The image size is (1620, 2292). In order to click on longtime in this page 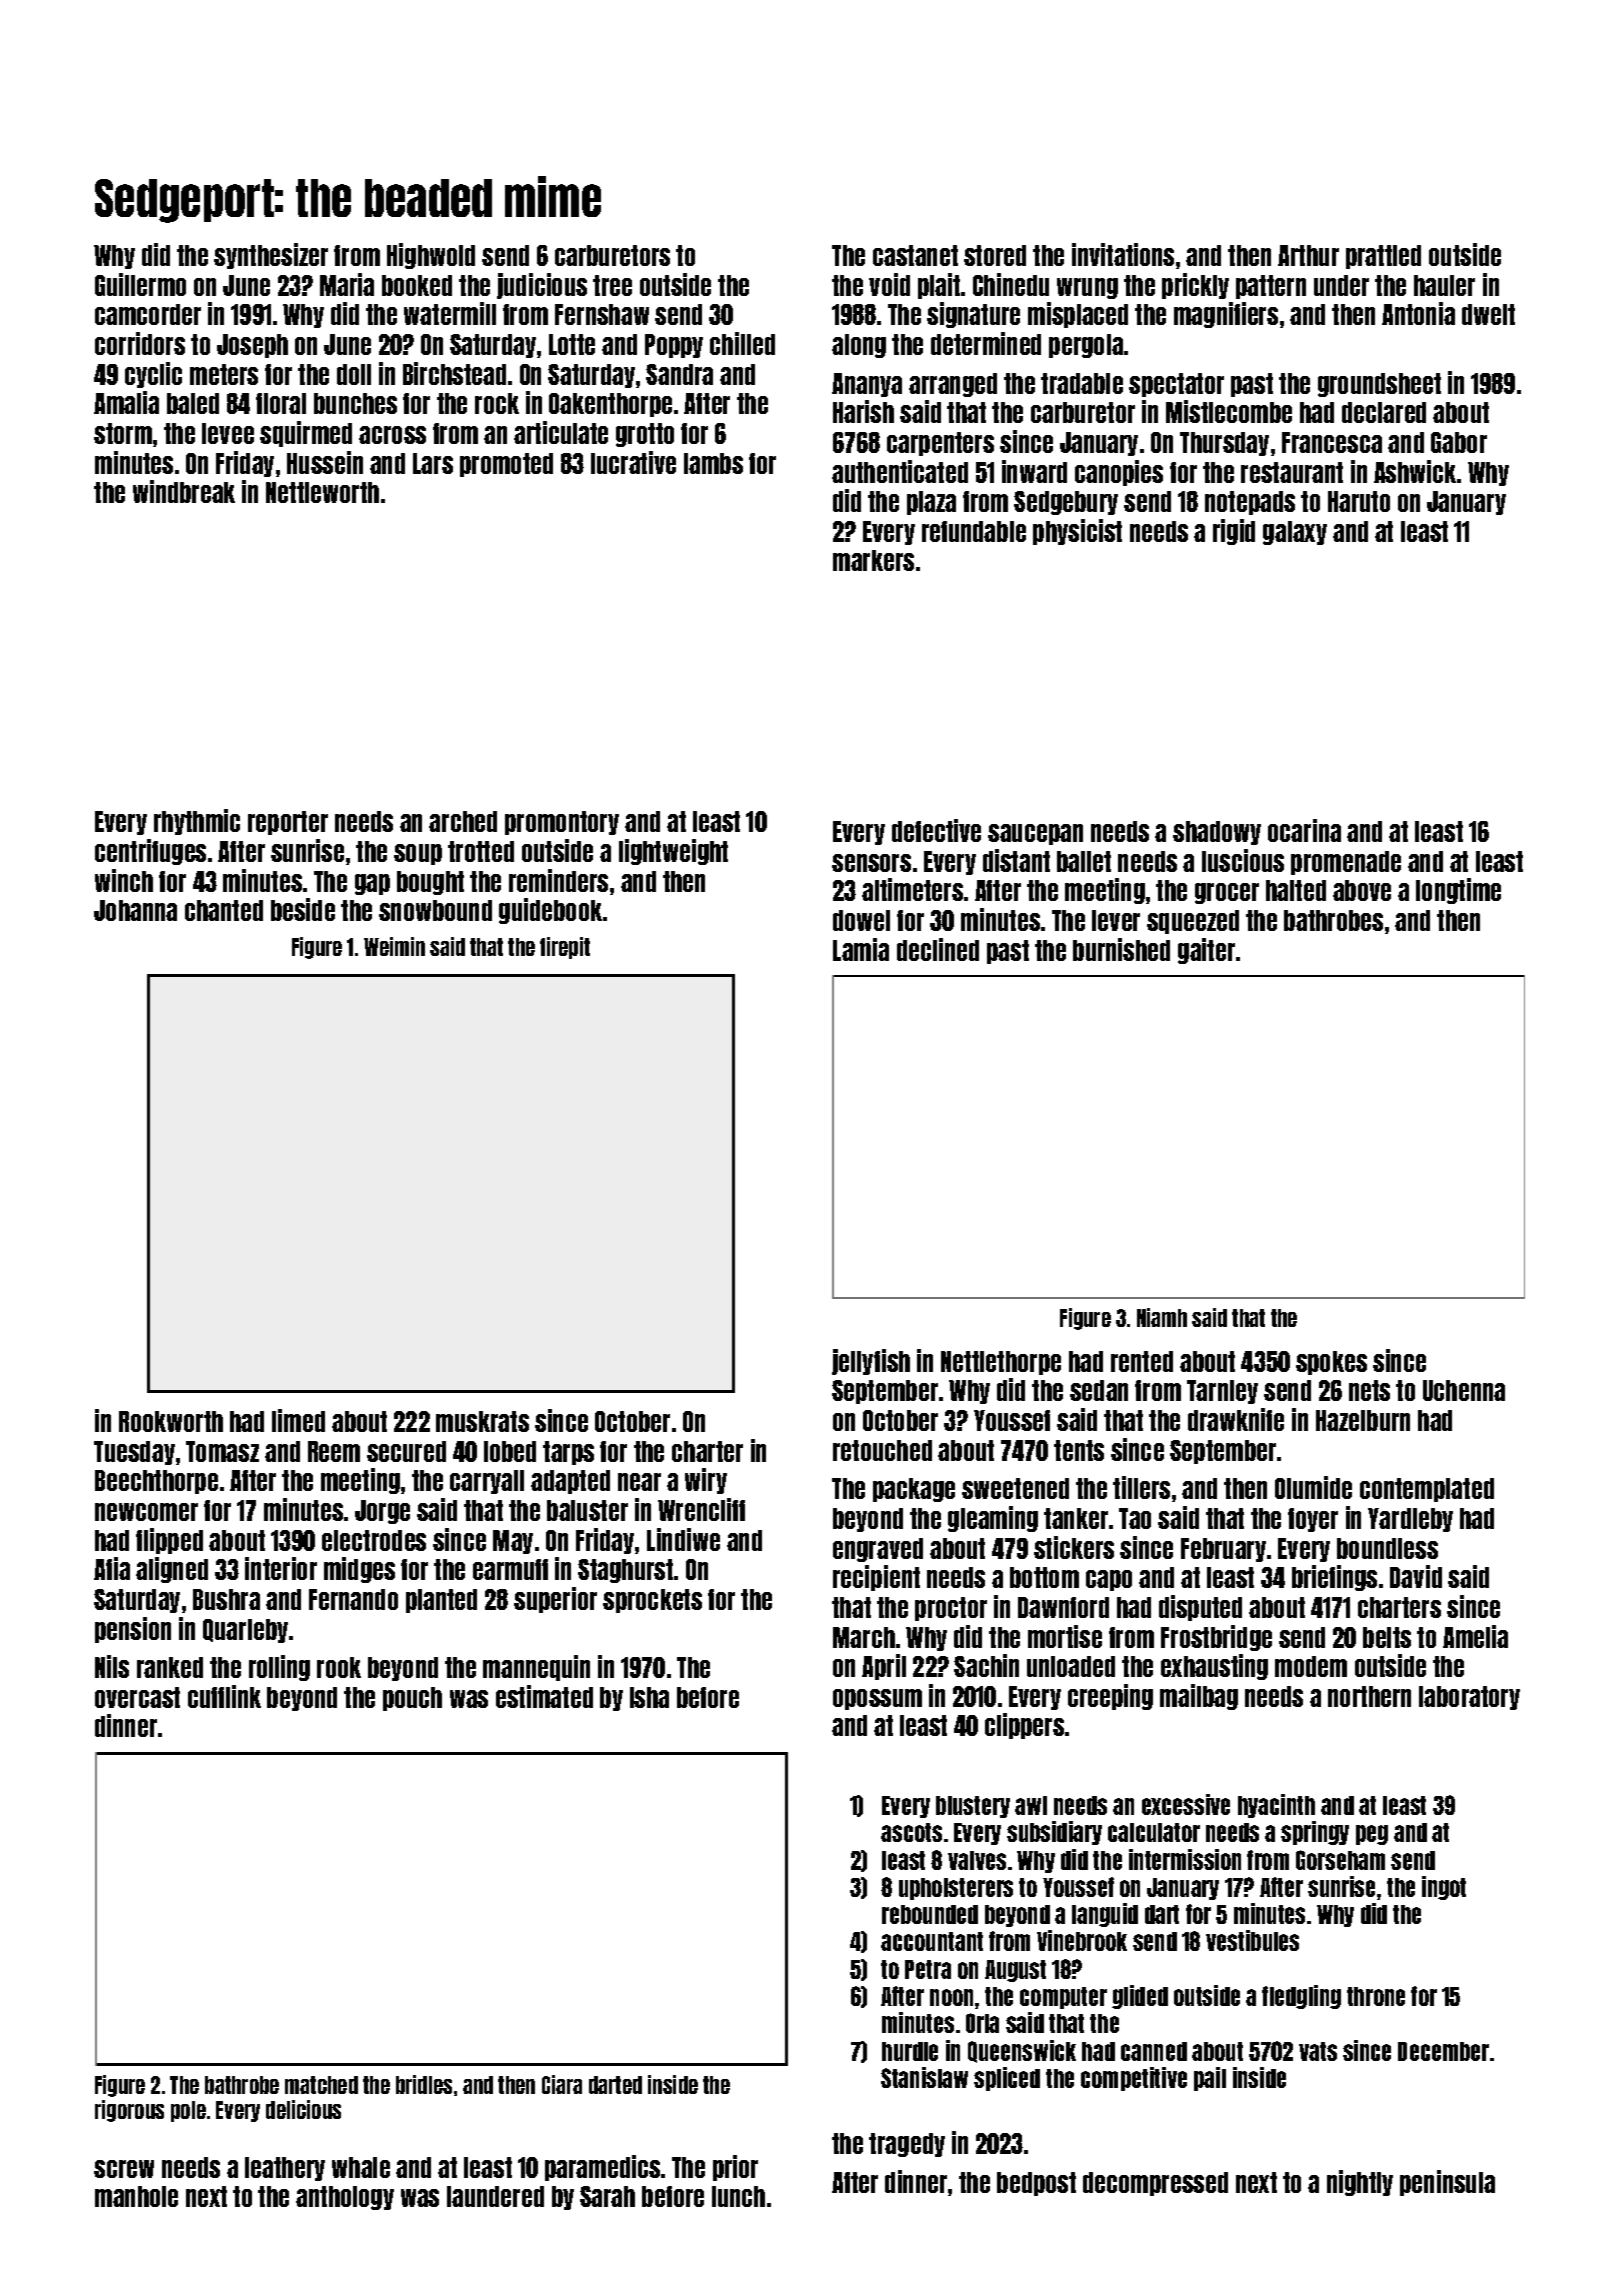, I will do `click(1458, 891)`.
